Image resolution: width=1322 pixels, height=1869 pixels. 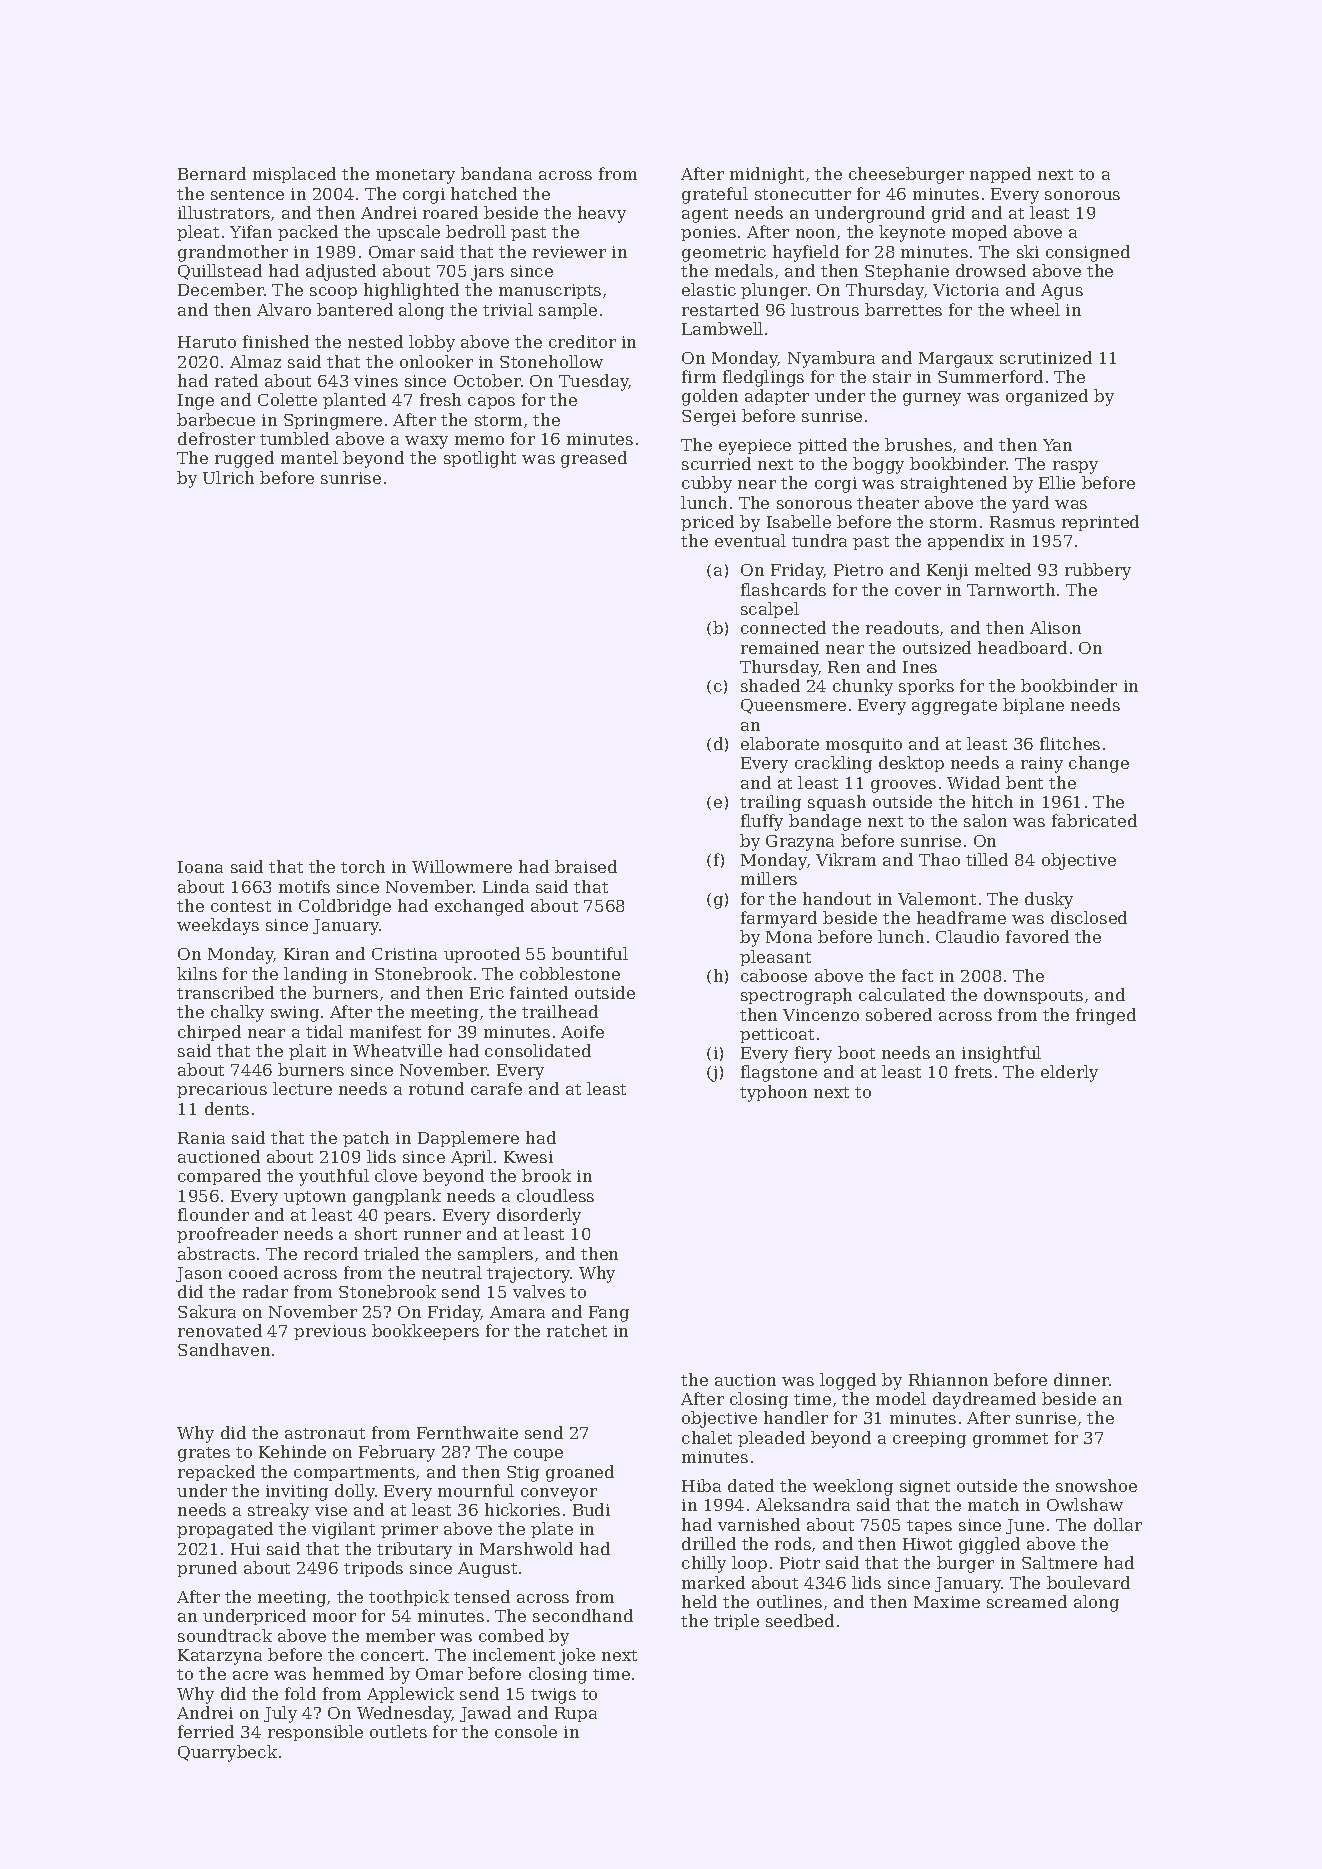 I want to click on Sandhaven, so click(x=224, y=1349).
